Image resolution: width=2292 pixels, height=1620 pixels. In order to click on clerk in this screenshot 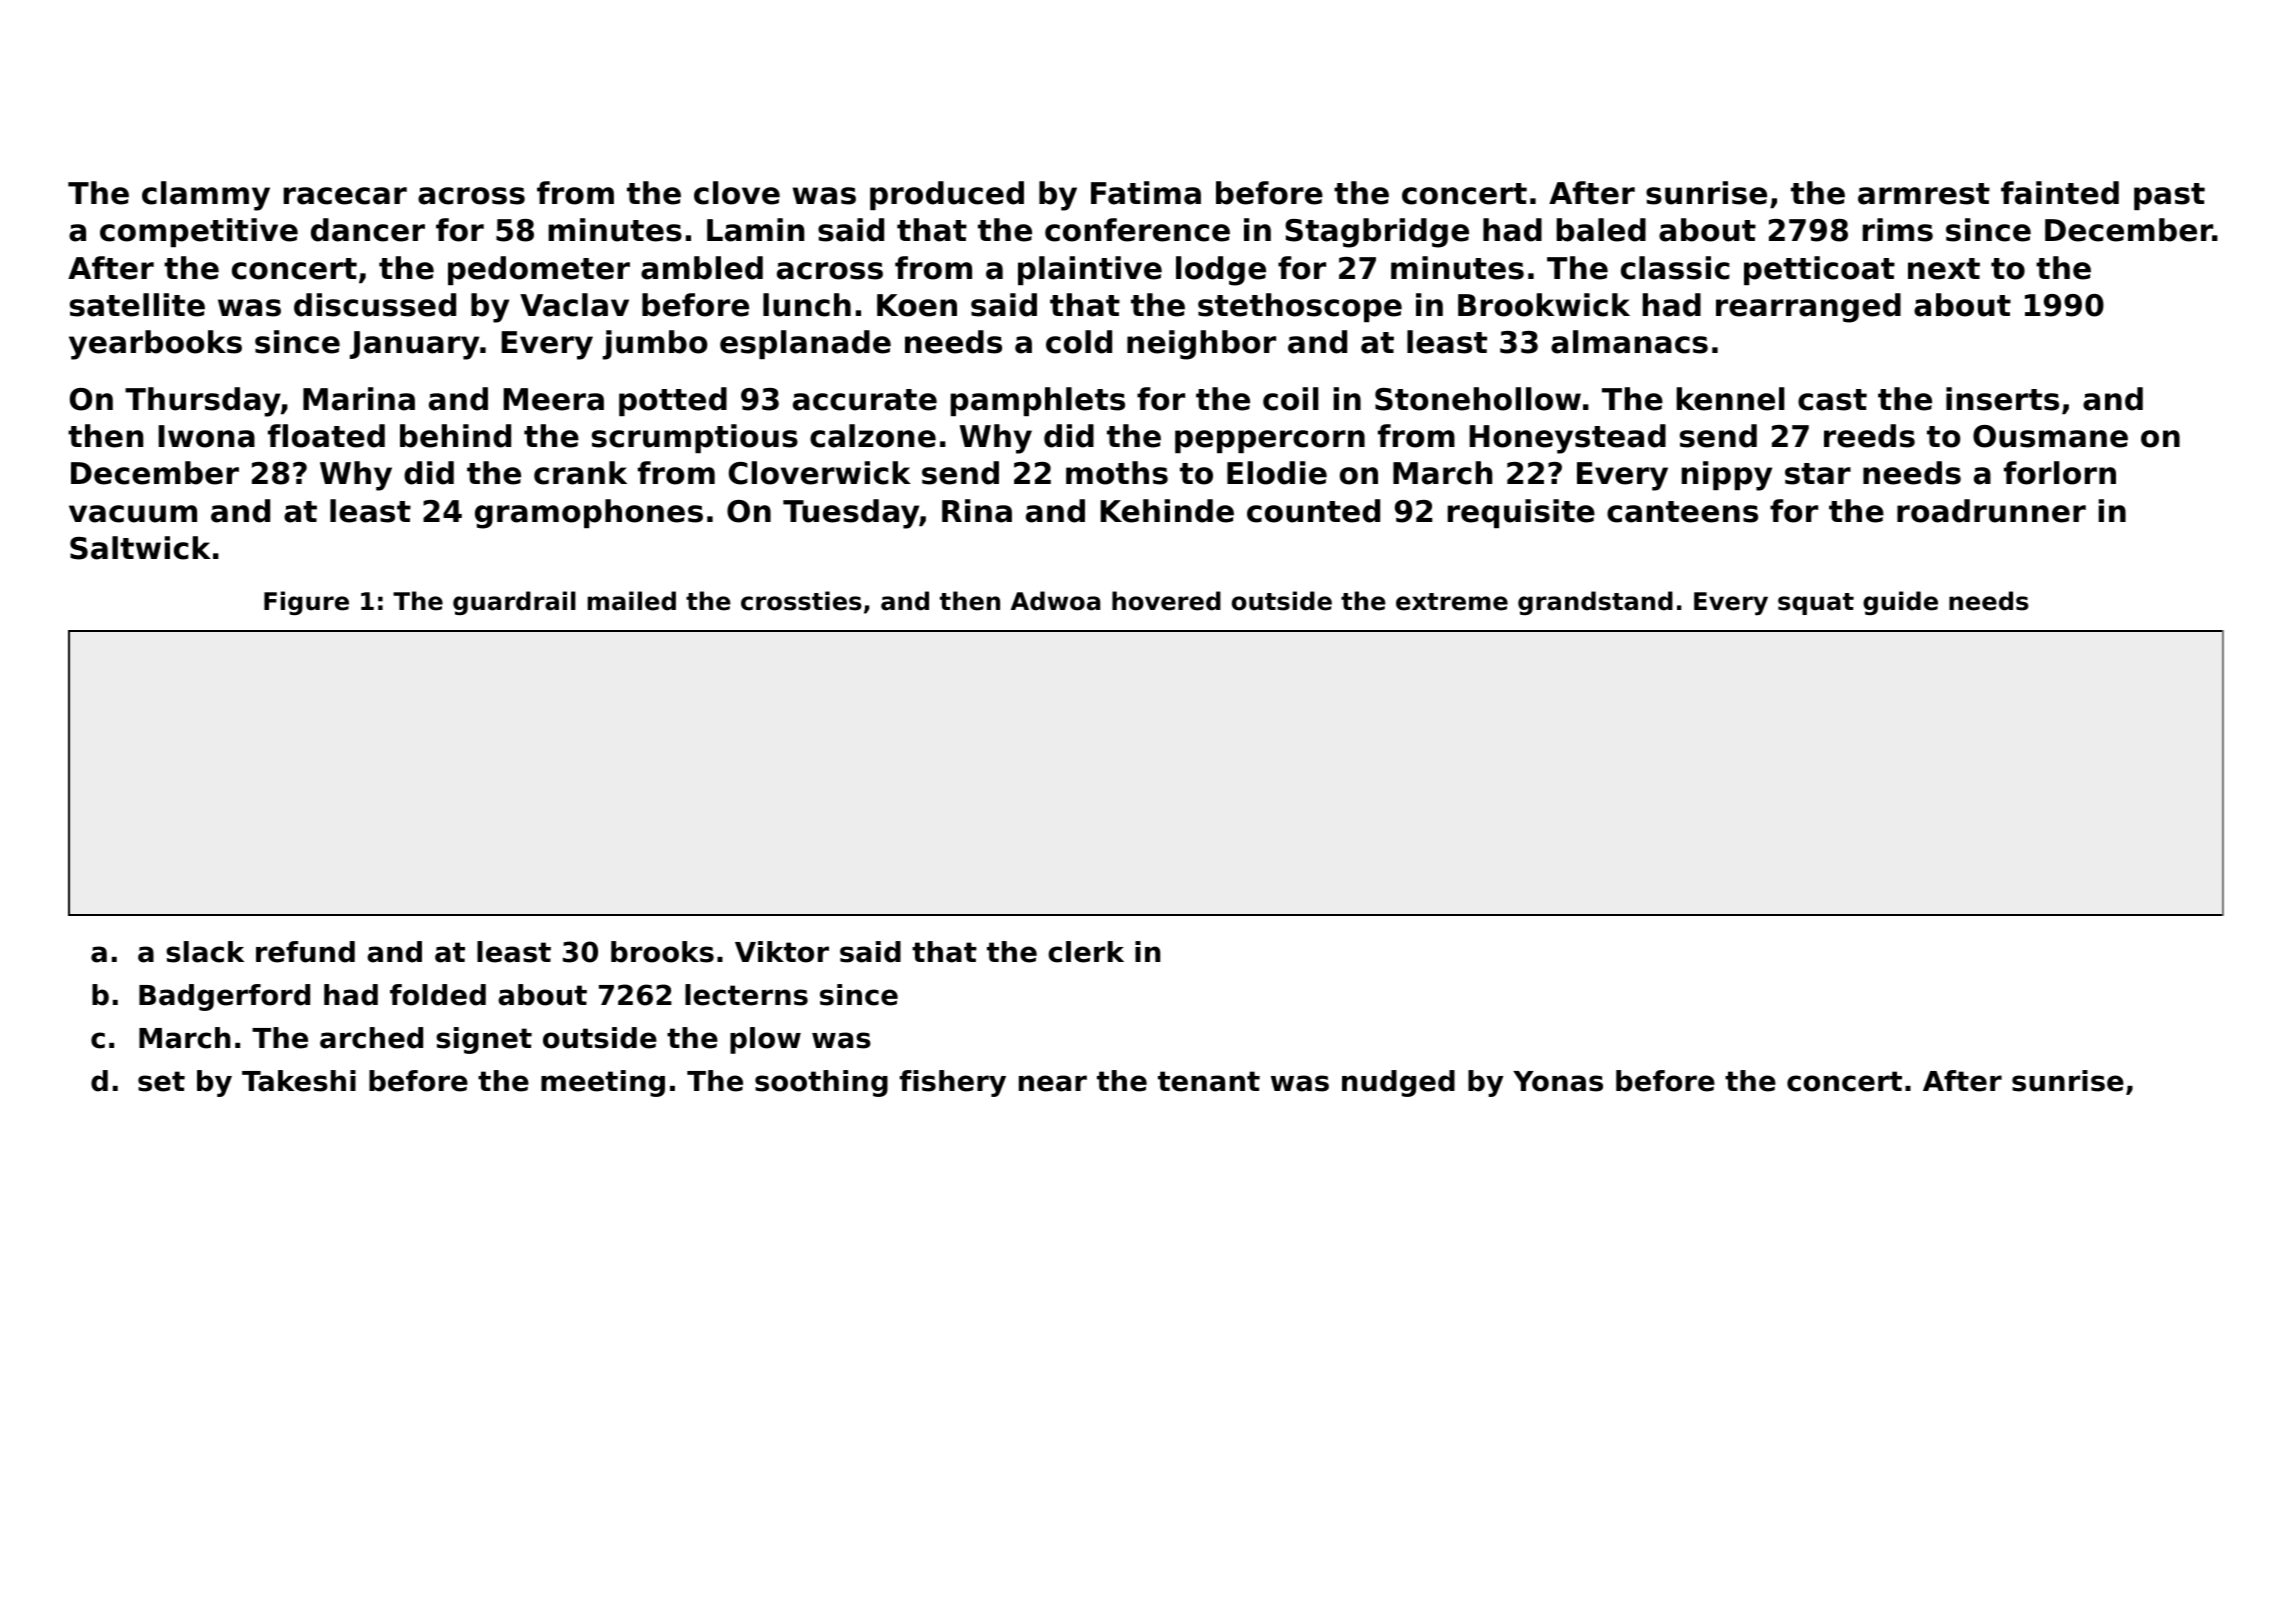, I will do `click(1086, 952)`.
